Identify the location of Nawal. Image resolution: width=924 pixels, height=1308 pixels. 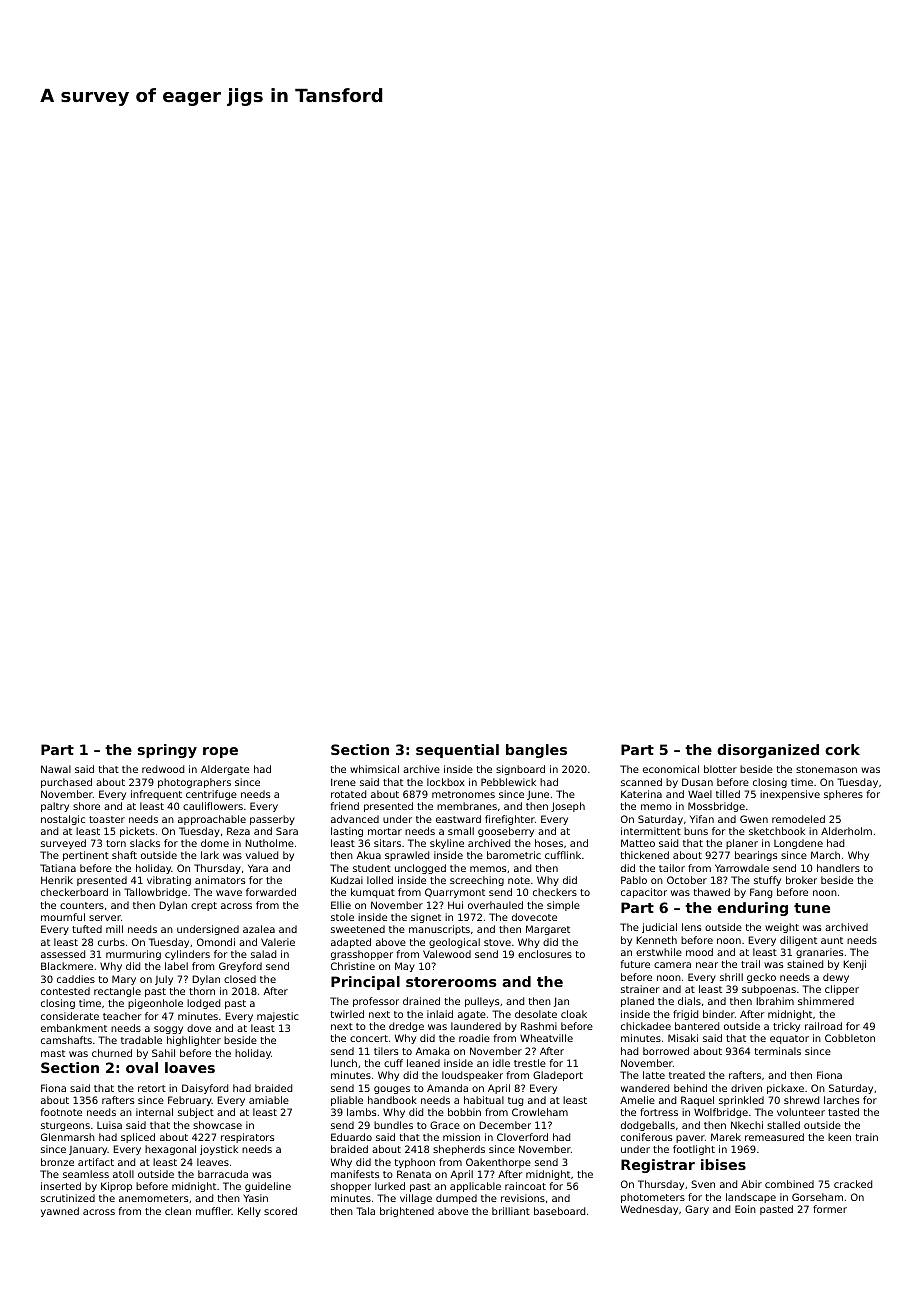
(56, 769).
